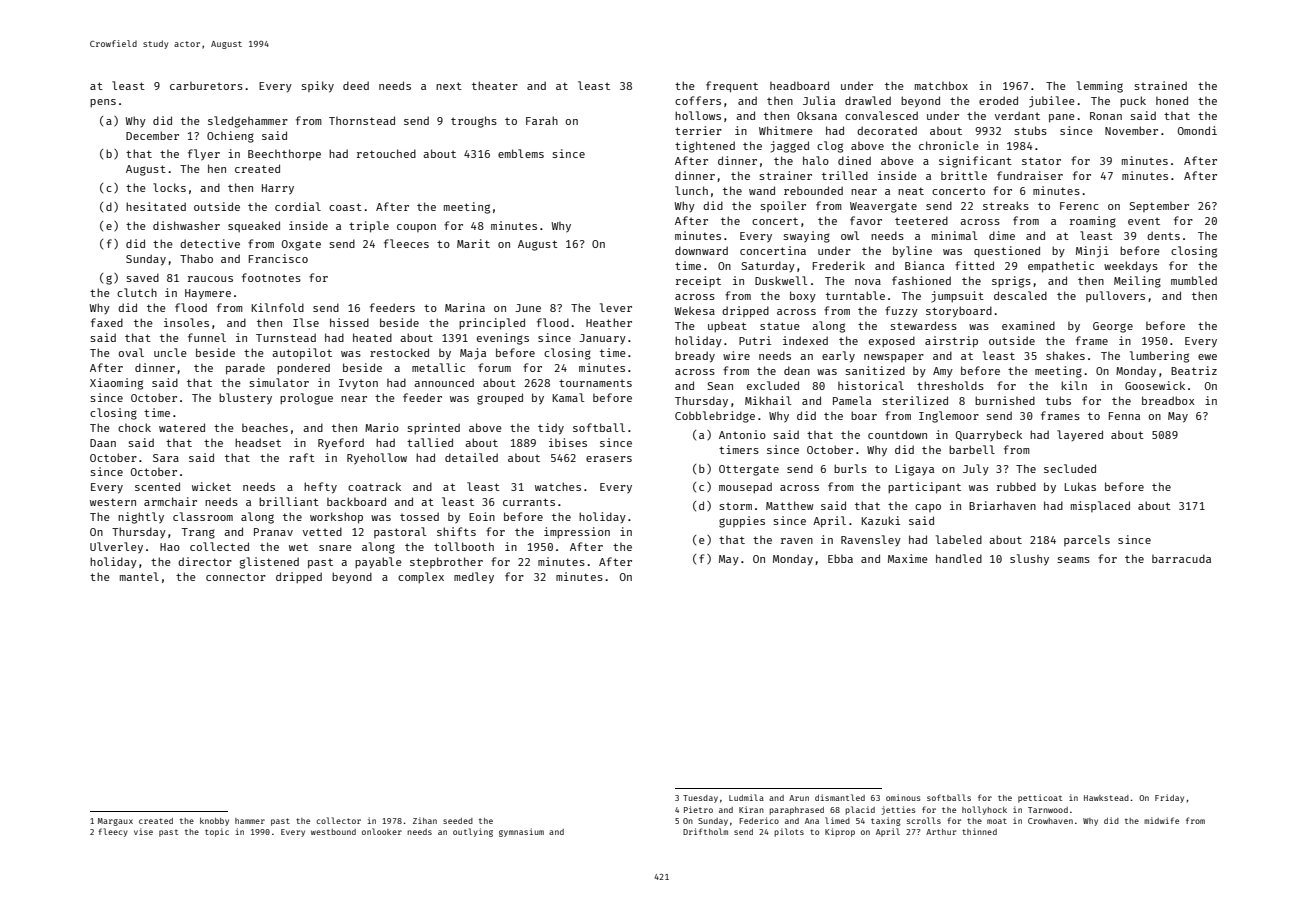  What do you see at coordinates (157, 486) in the screenshot?
I see `scented` at bounding box center [157, 486].
